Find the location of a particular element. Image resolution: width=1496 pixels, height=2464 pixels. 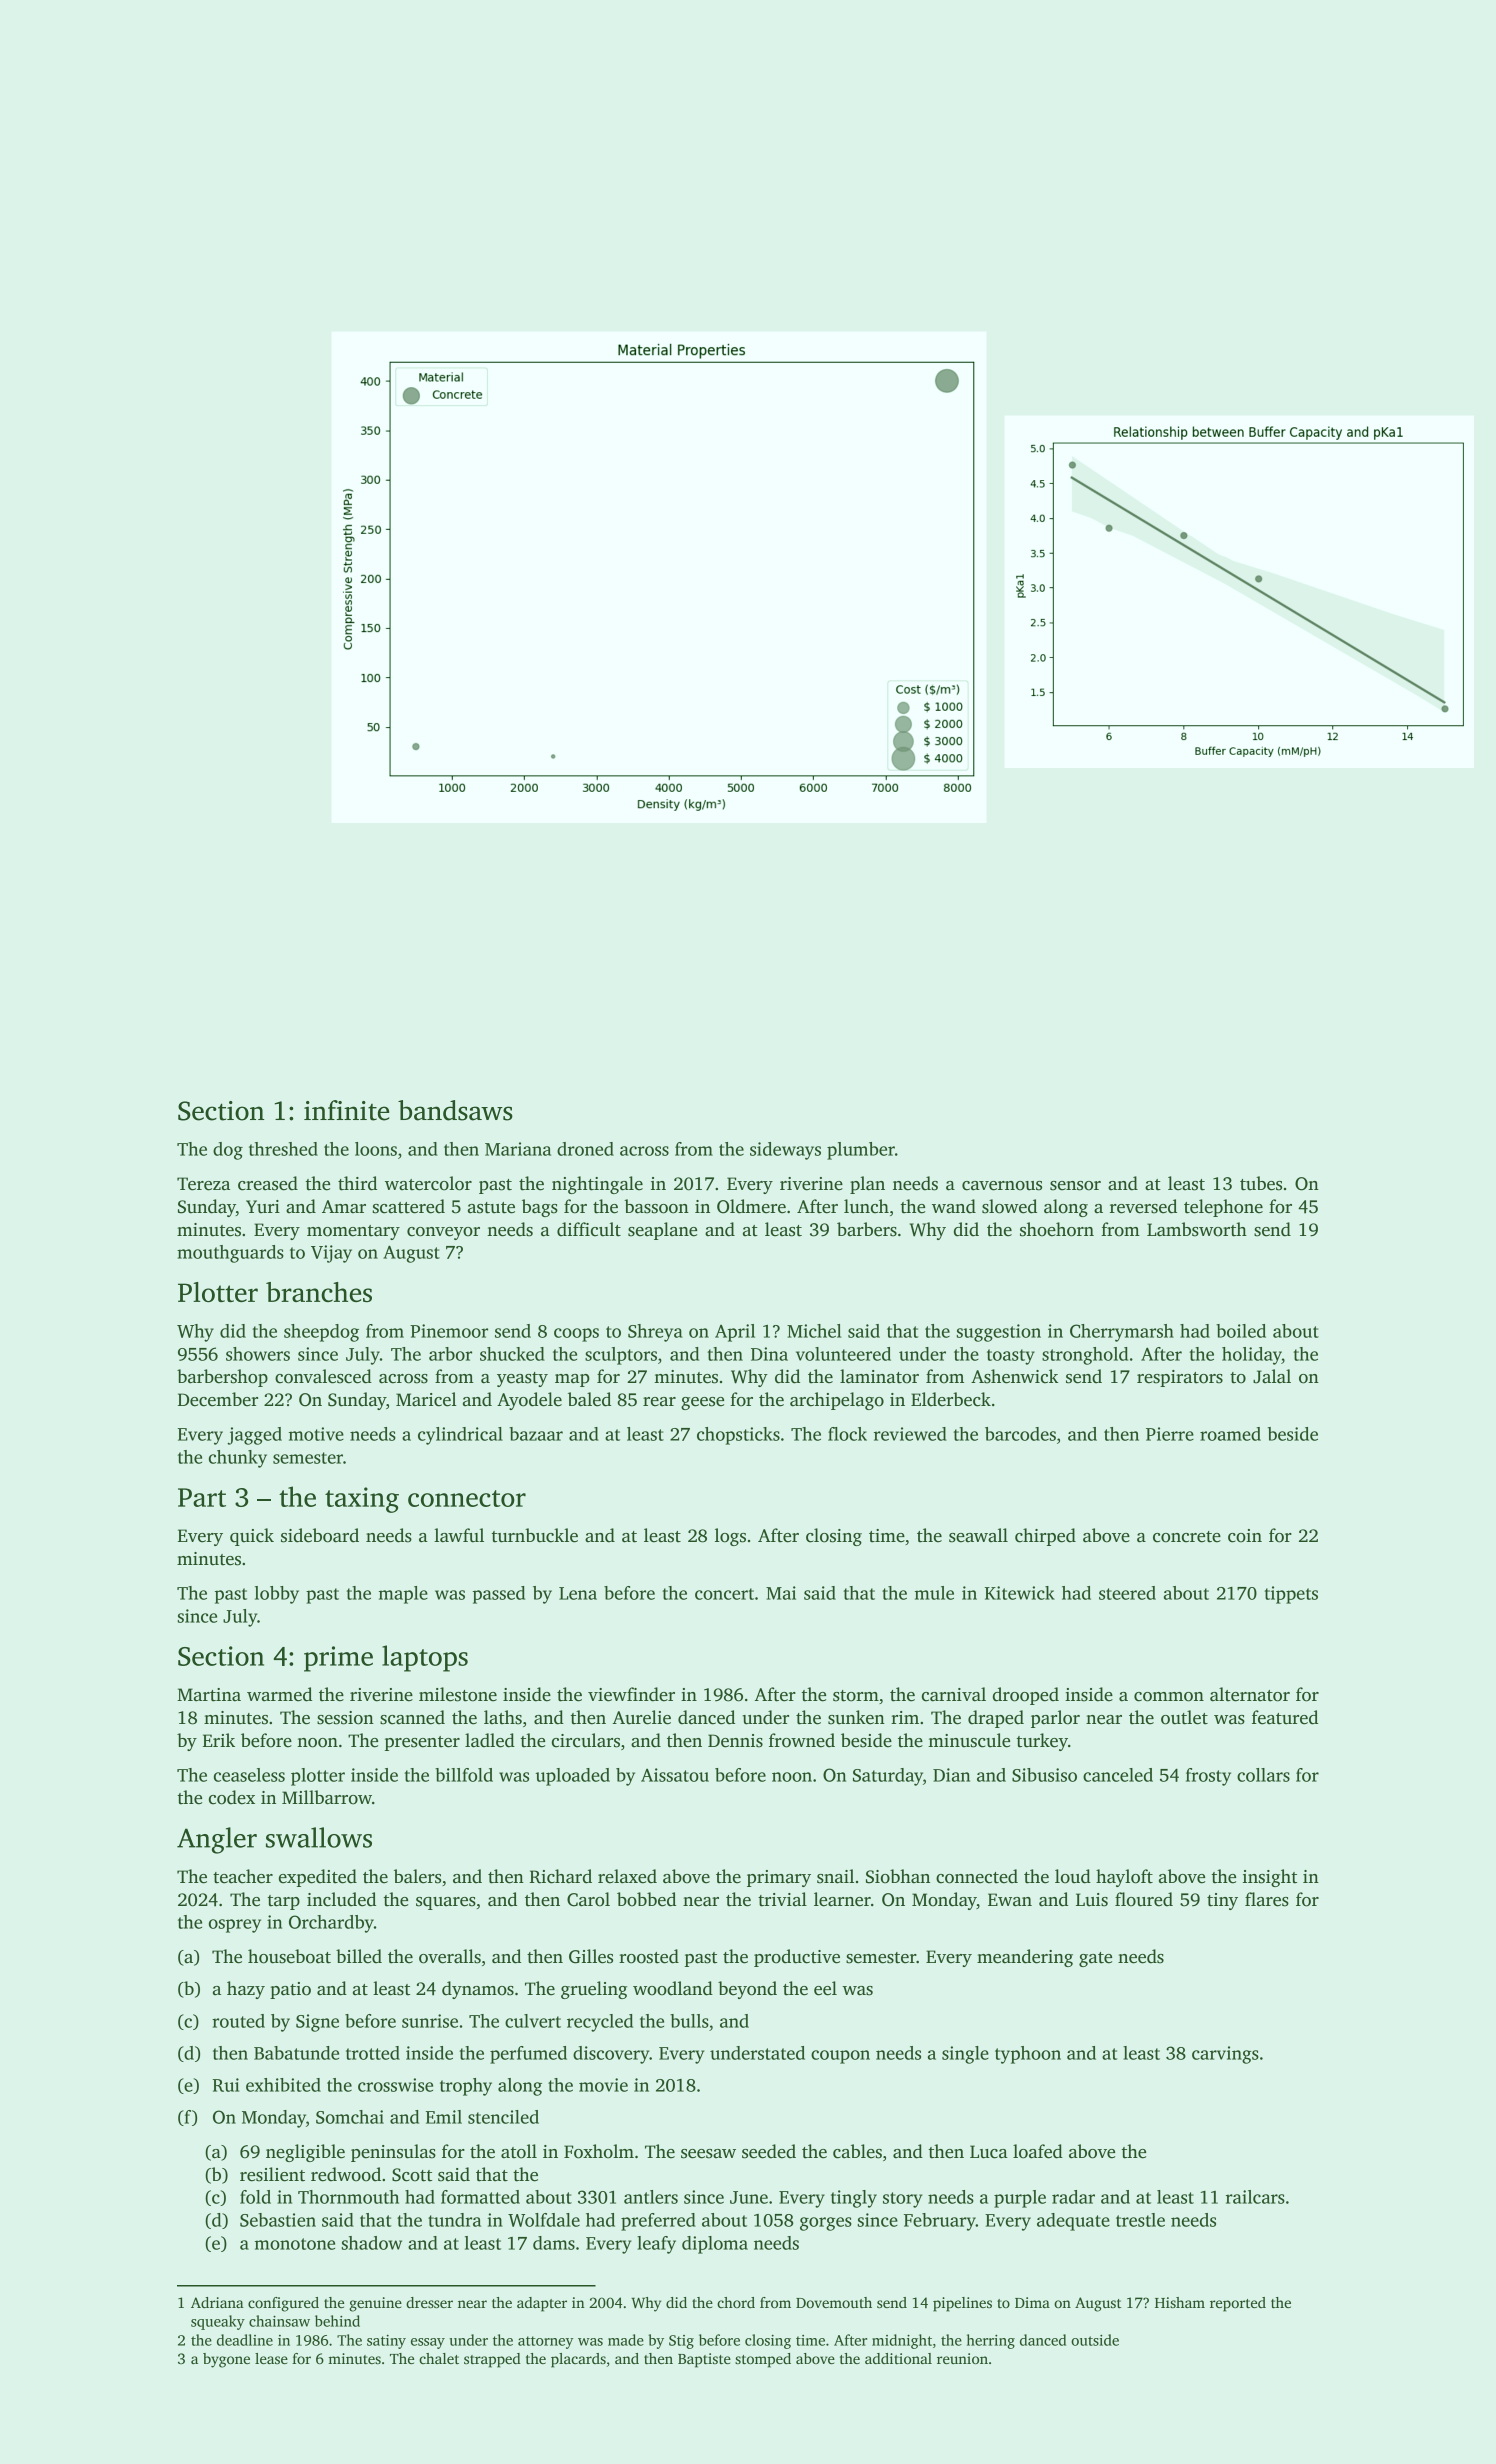

gate is located at coordinates (1095, 1959).
